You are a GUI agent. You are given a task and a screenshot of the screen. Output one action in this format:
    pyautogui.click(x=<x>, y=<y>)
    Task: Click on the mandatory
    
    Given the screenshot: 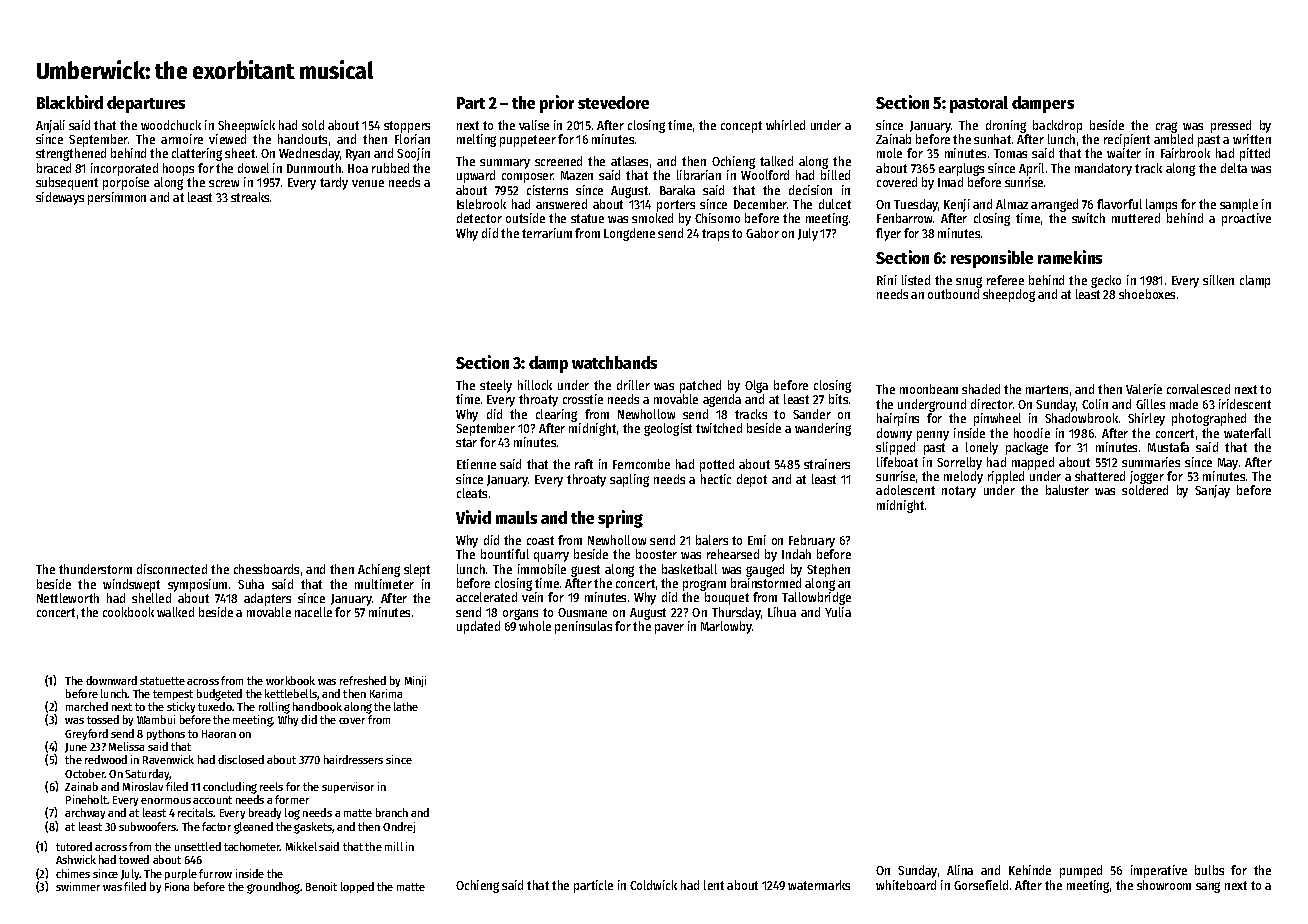 What is the action you would take?
    pyautogui.click(x=1103, y=169)
